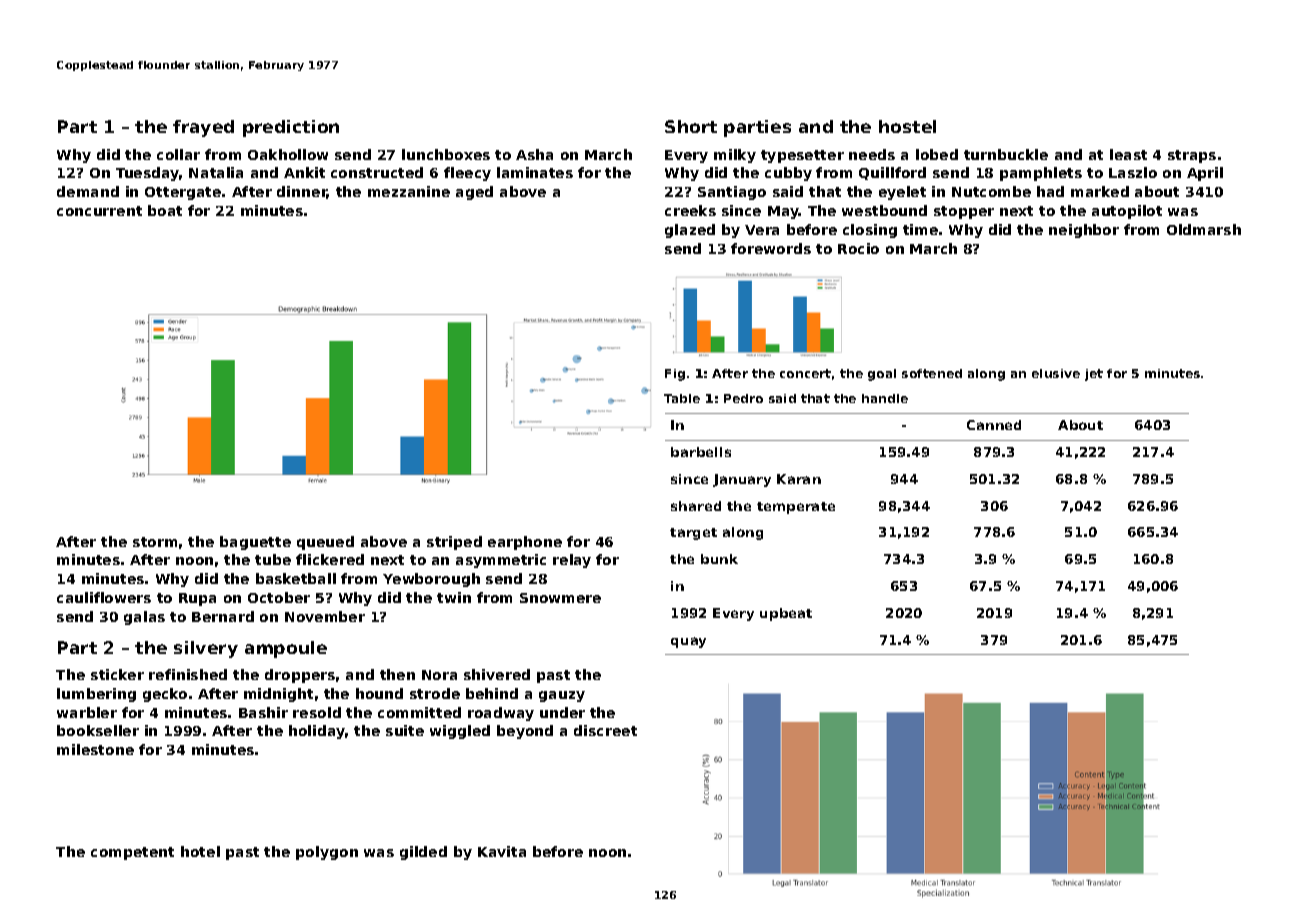 The width and height of the page is (1308, 924). I want to click on discreet, so click(605, 730).
